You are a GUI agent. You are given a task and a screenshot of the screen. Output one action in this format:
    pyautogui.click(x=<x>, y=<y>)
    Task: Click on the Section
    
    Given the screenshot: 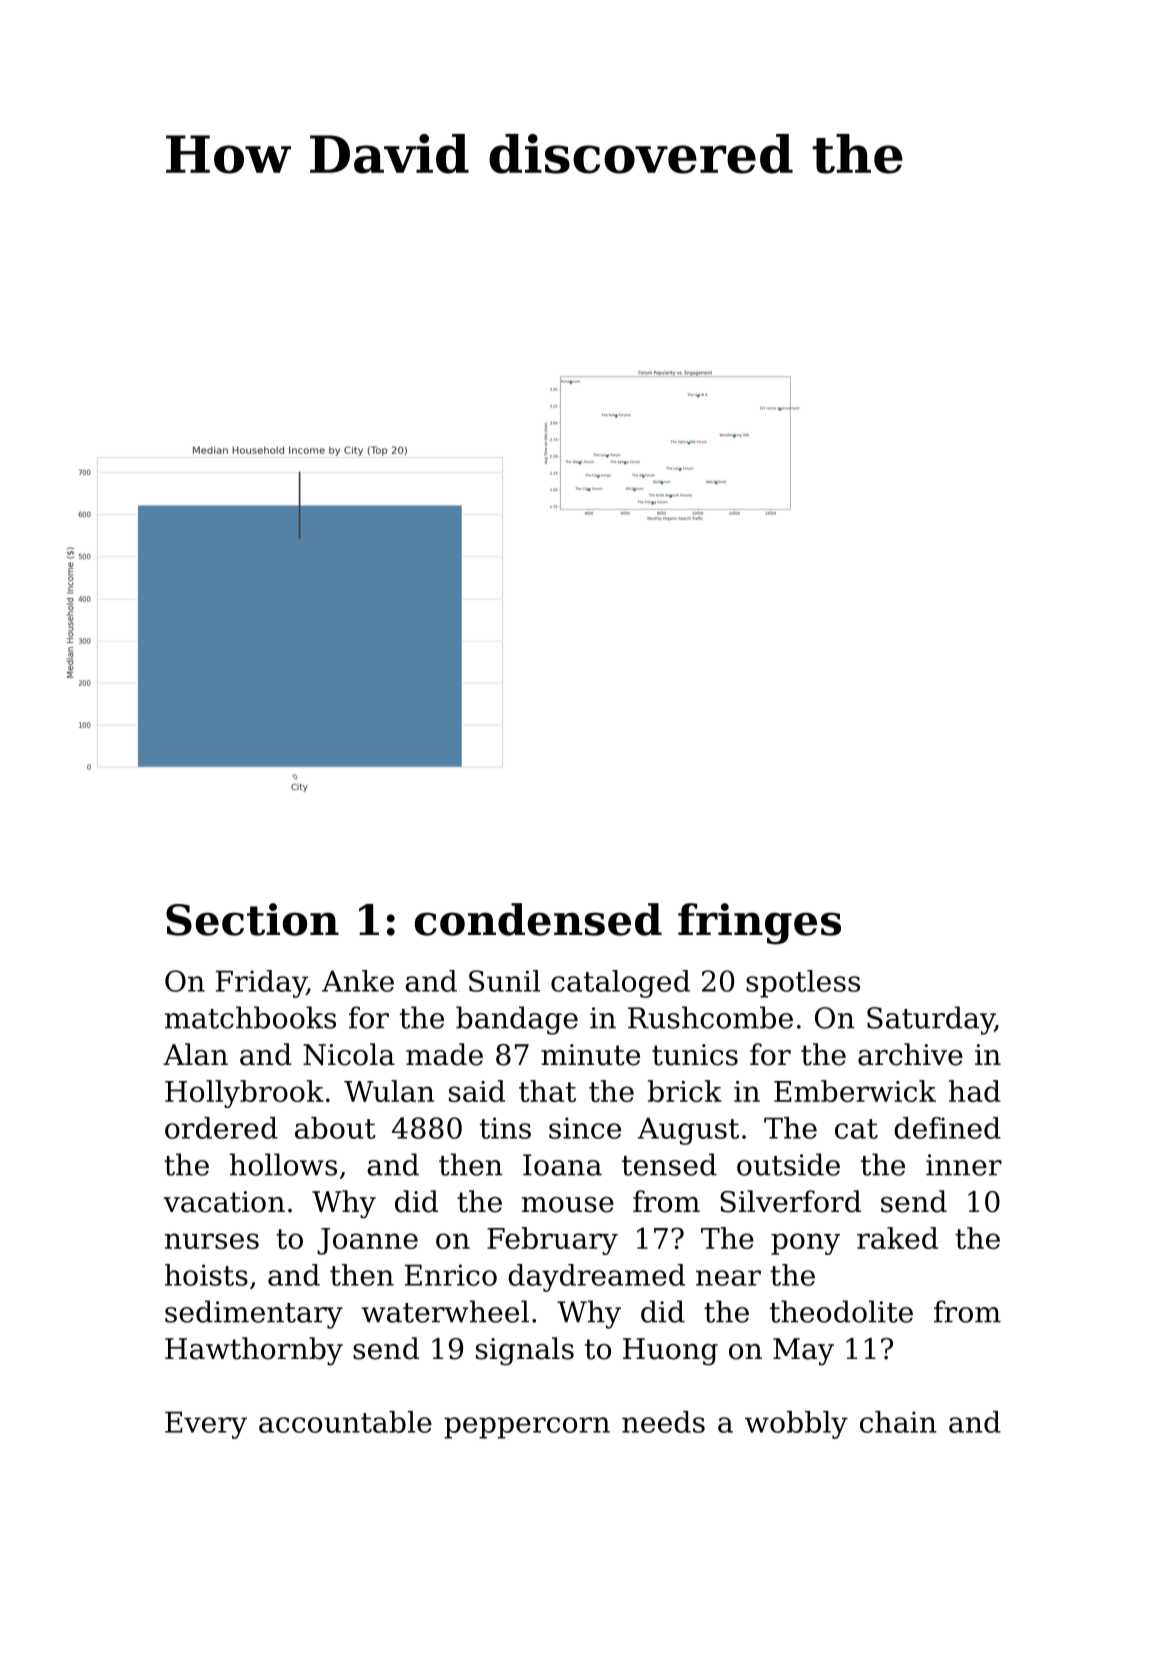 What is the action you would take?
    pyautogui.click(x=252, y=919)
